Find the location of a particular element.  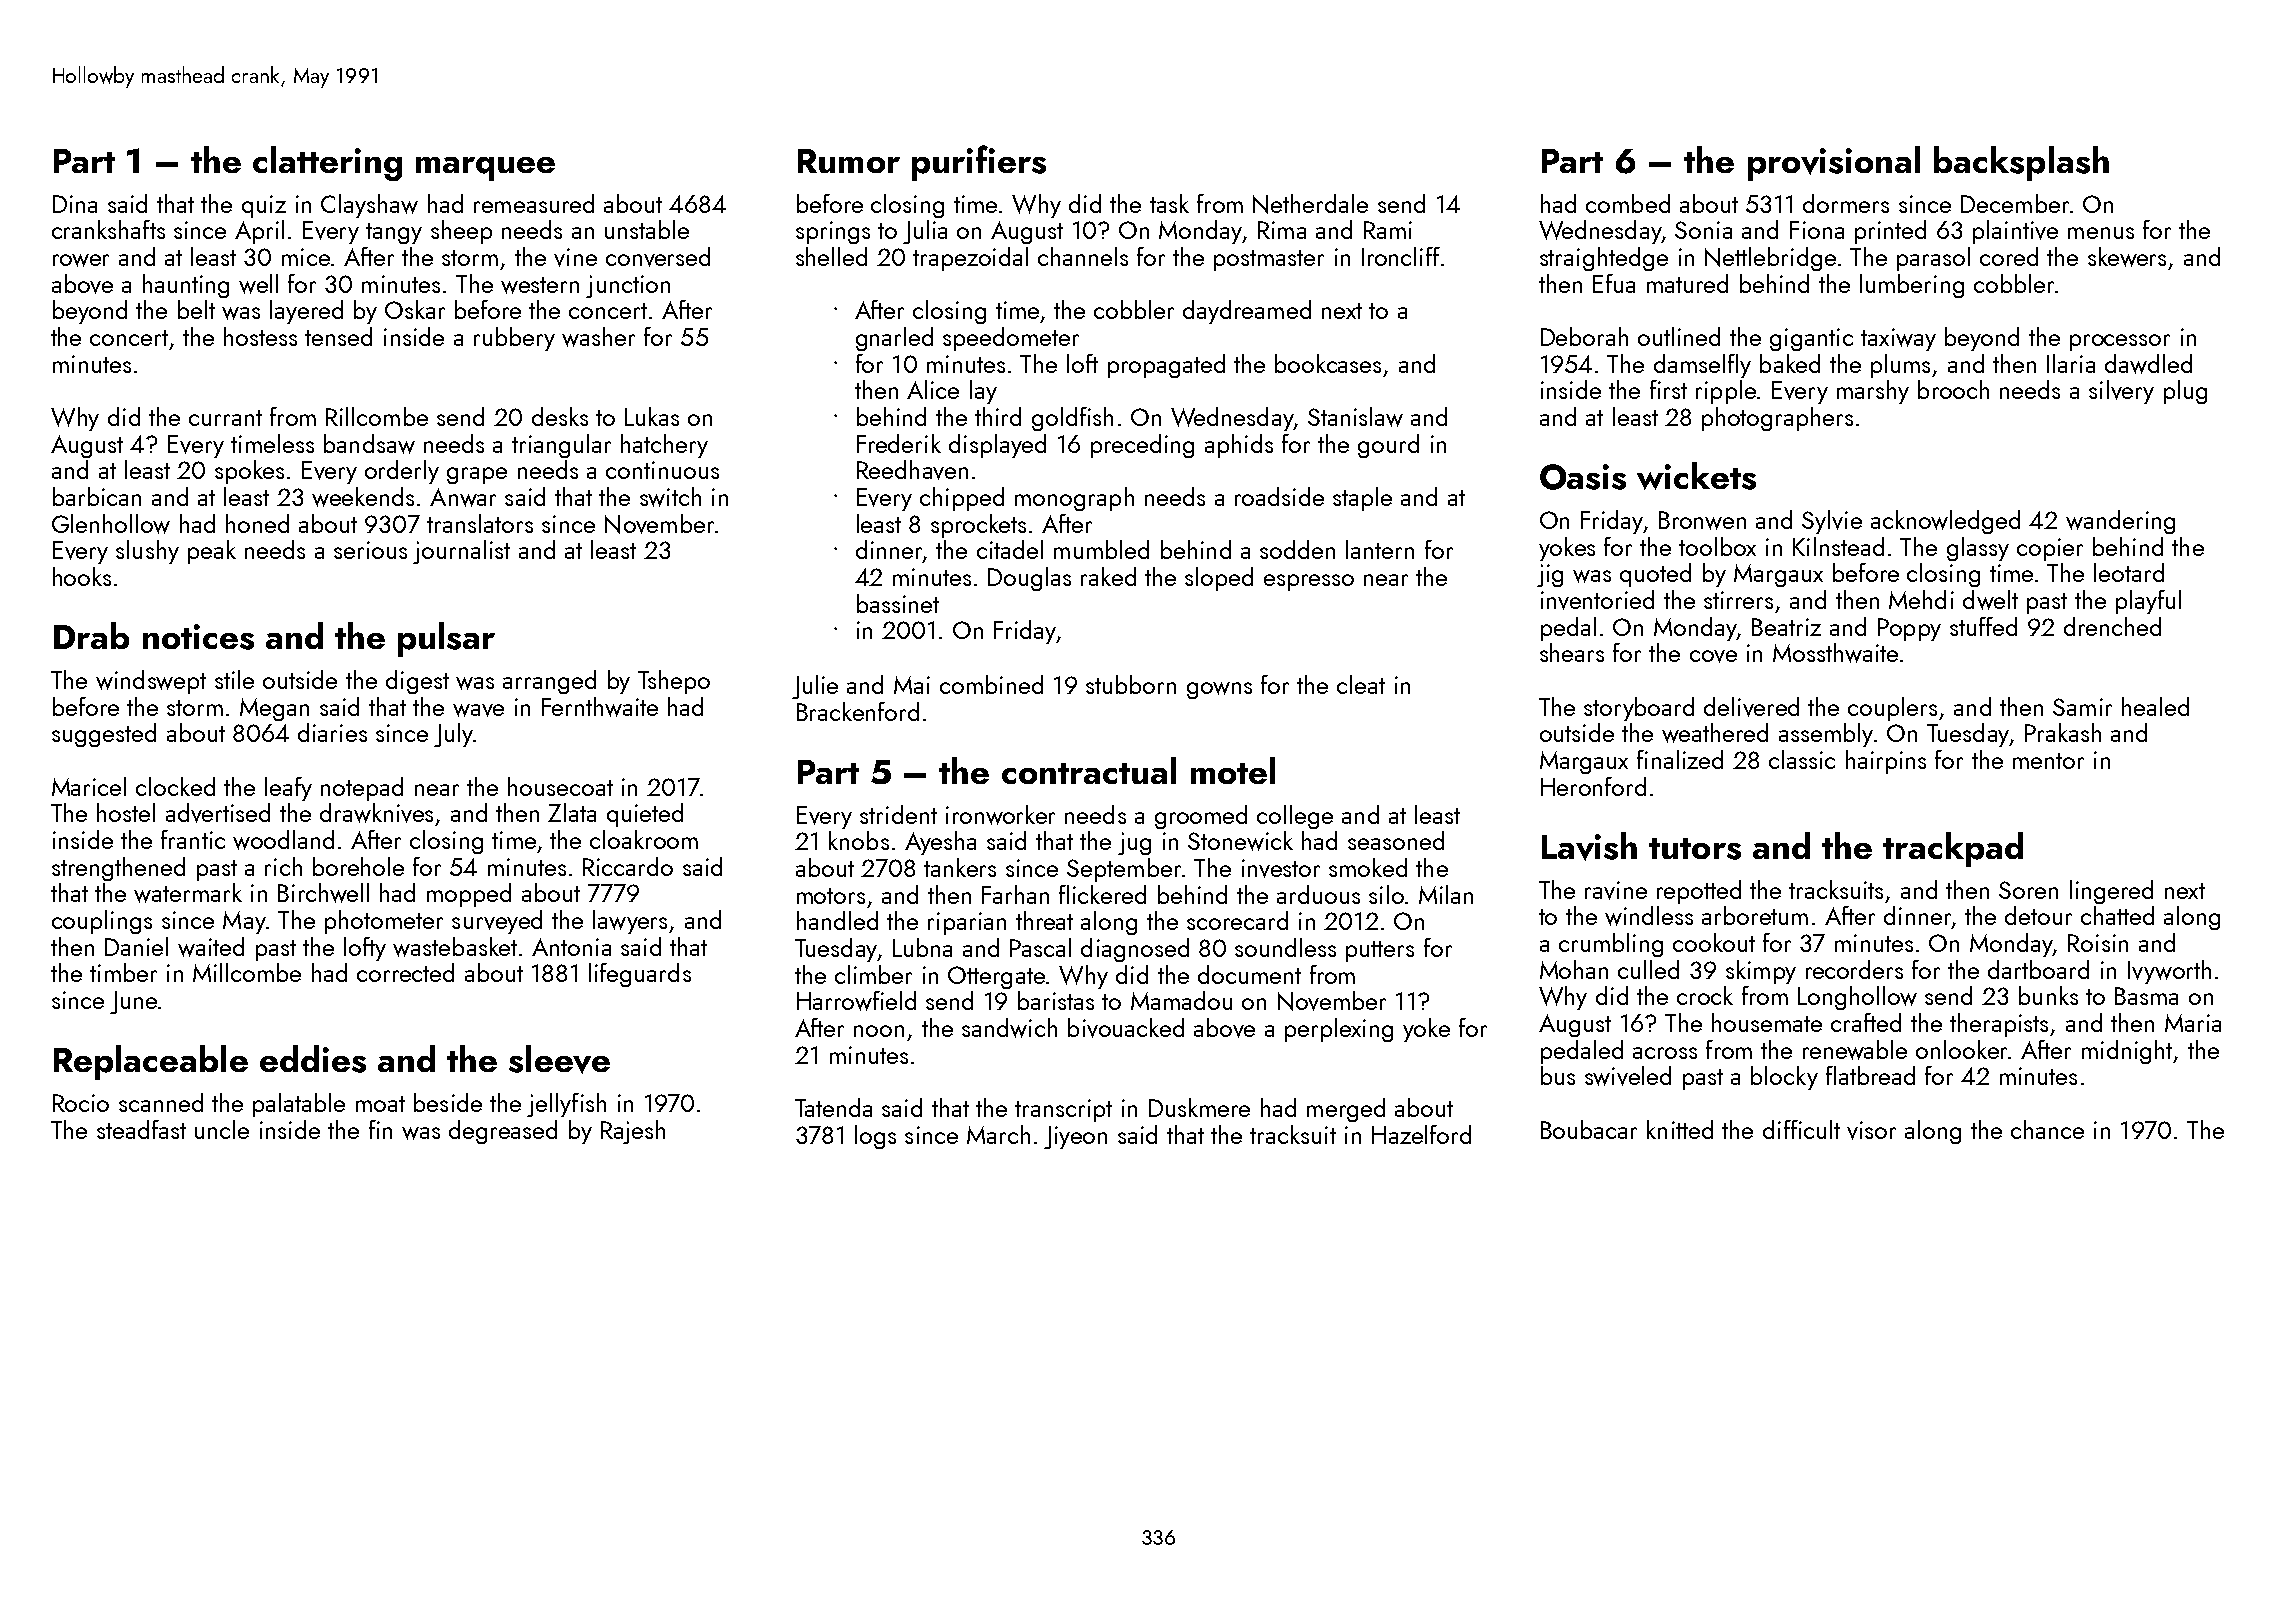

drawknives is located at coordinates (376, 813).
